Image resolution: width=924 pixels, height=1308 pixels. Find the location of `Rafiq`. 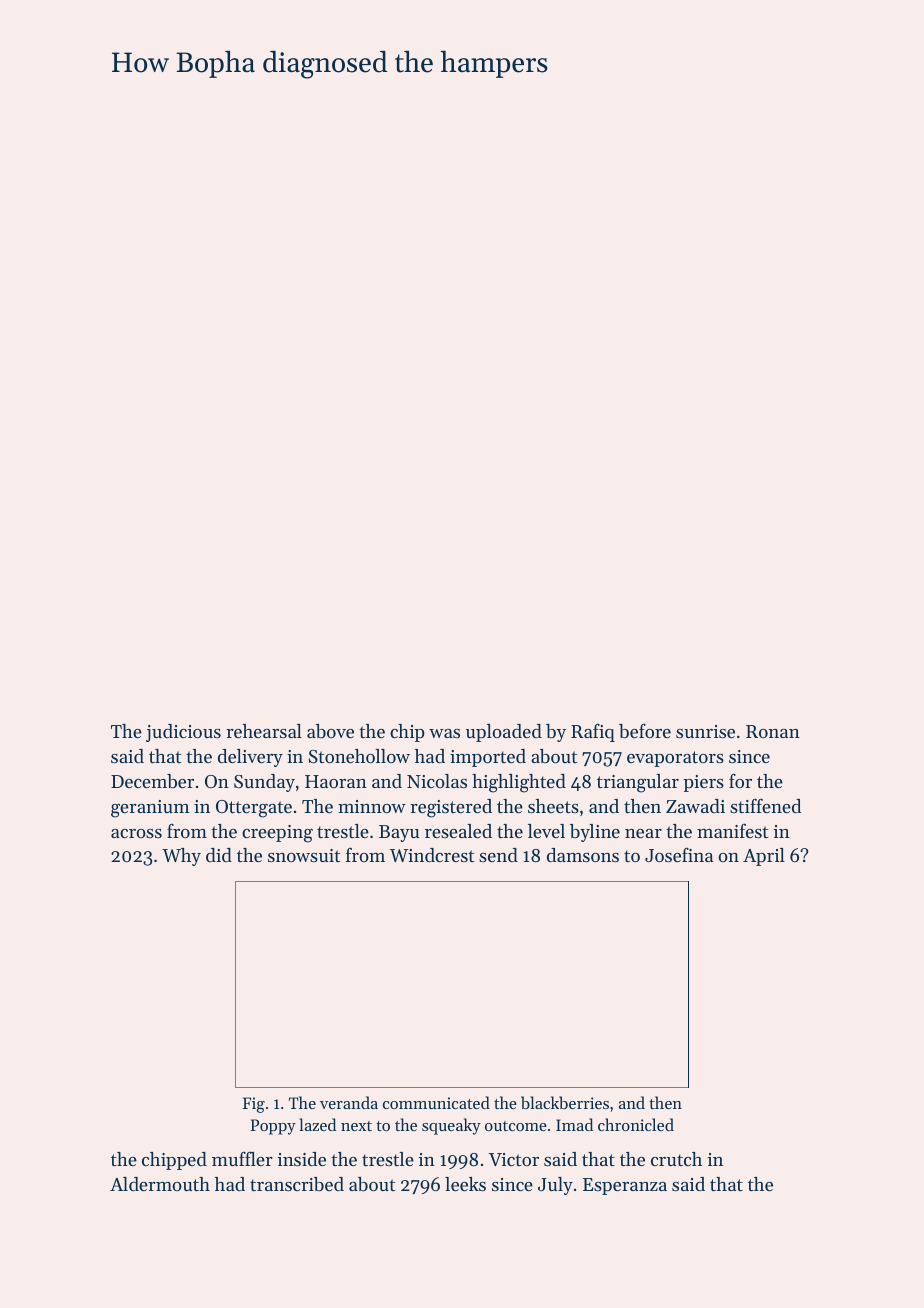

Rafiq is located at coordinates (593, 732).
